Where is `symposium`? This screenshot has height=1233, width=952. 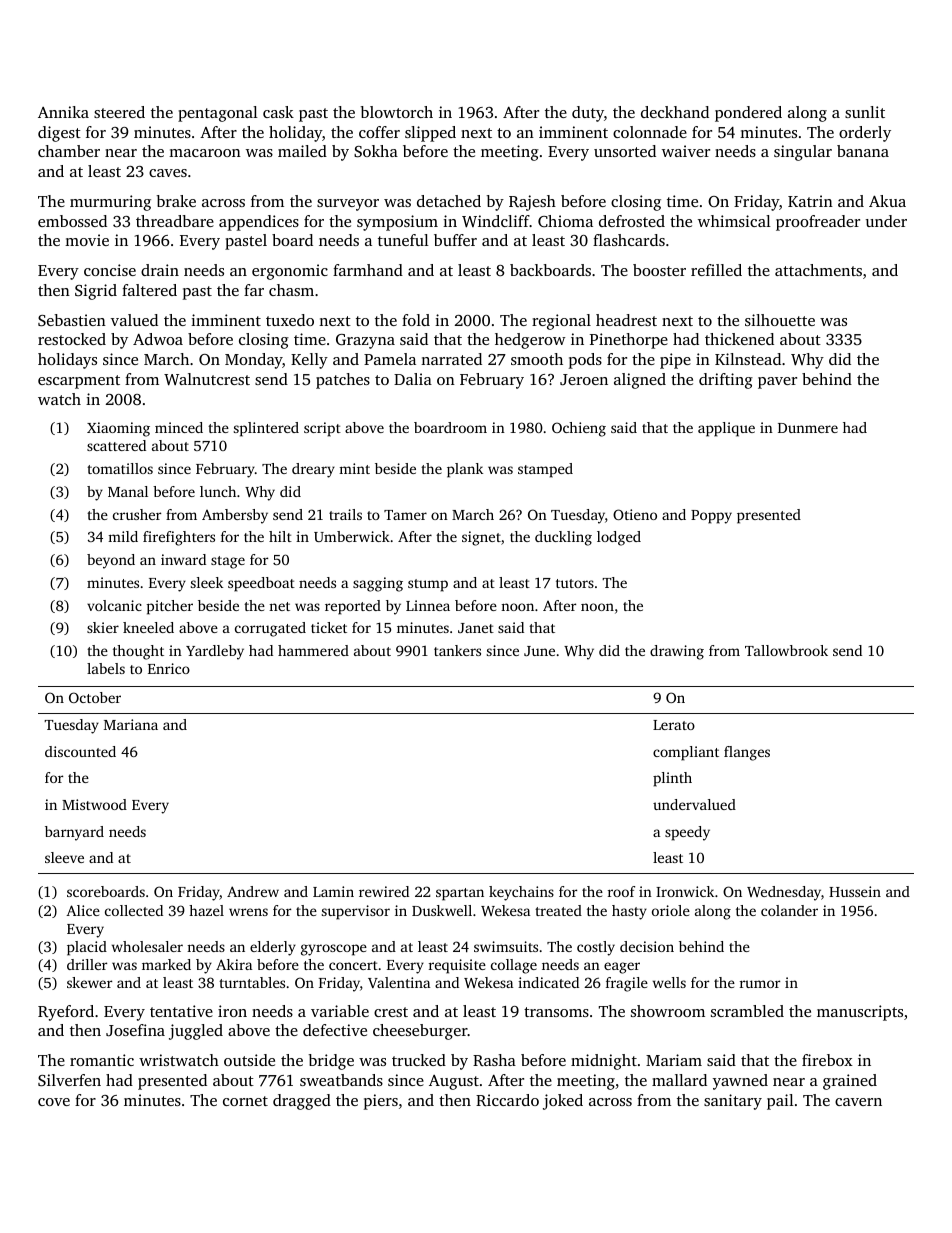 symposium is located at coordinates (397, 223).
